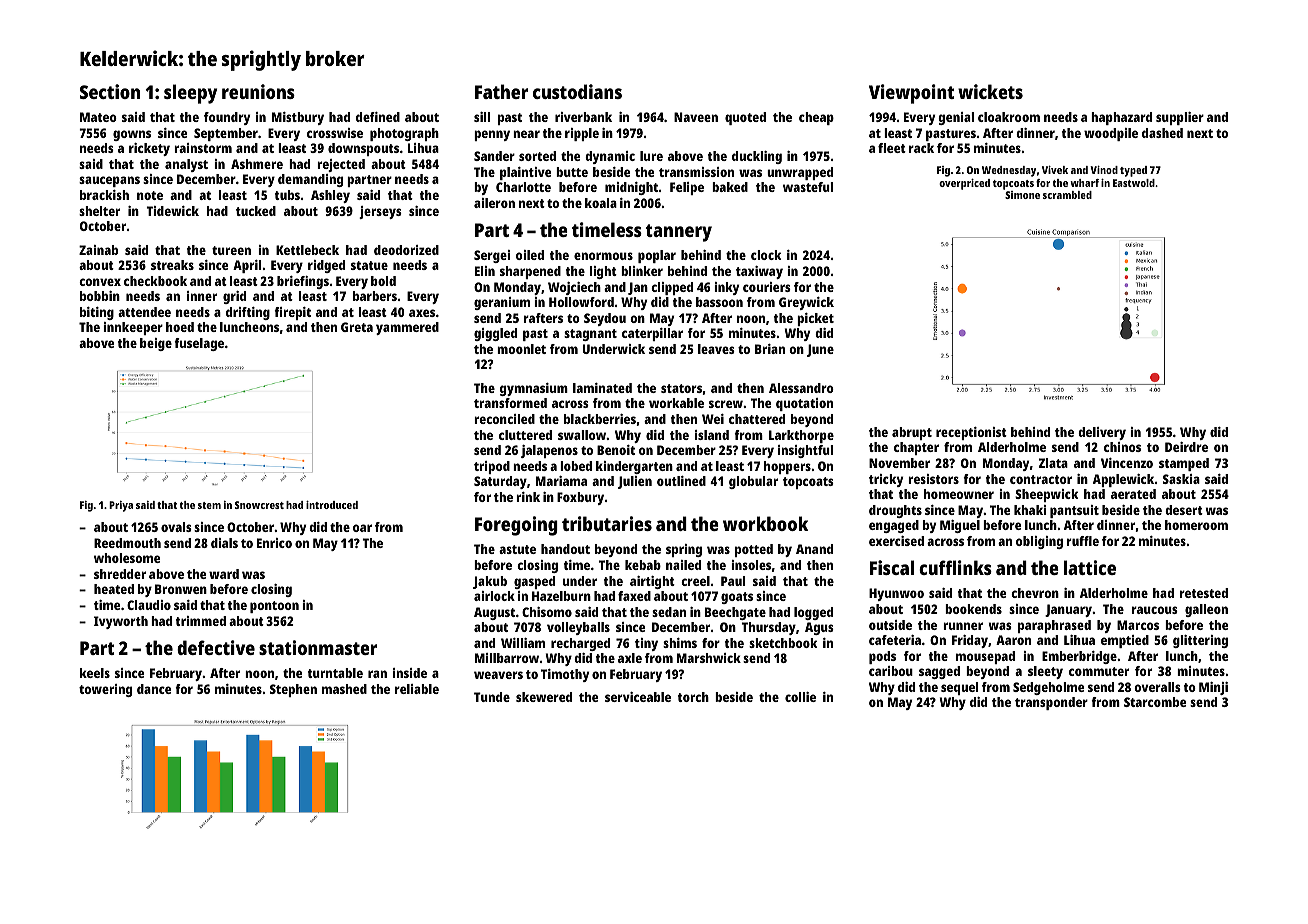  What do you see at coordinates (109, 181) in the document?
I see `saucepans` at bounding box center [109, 181].
